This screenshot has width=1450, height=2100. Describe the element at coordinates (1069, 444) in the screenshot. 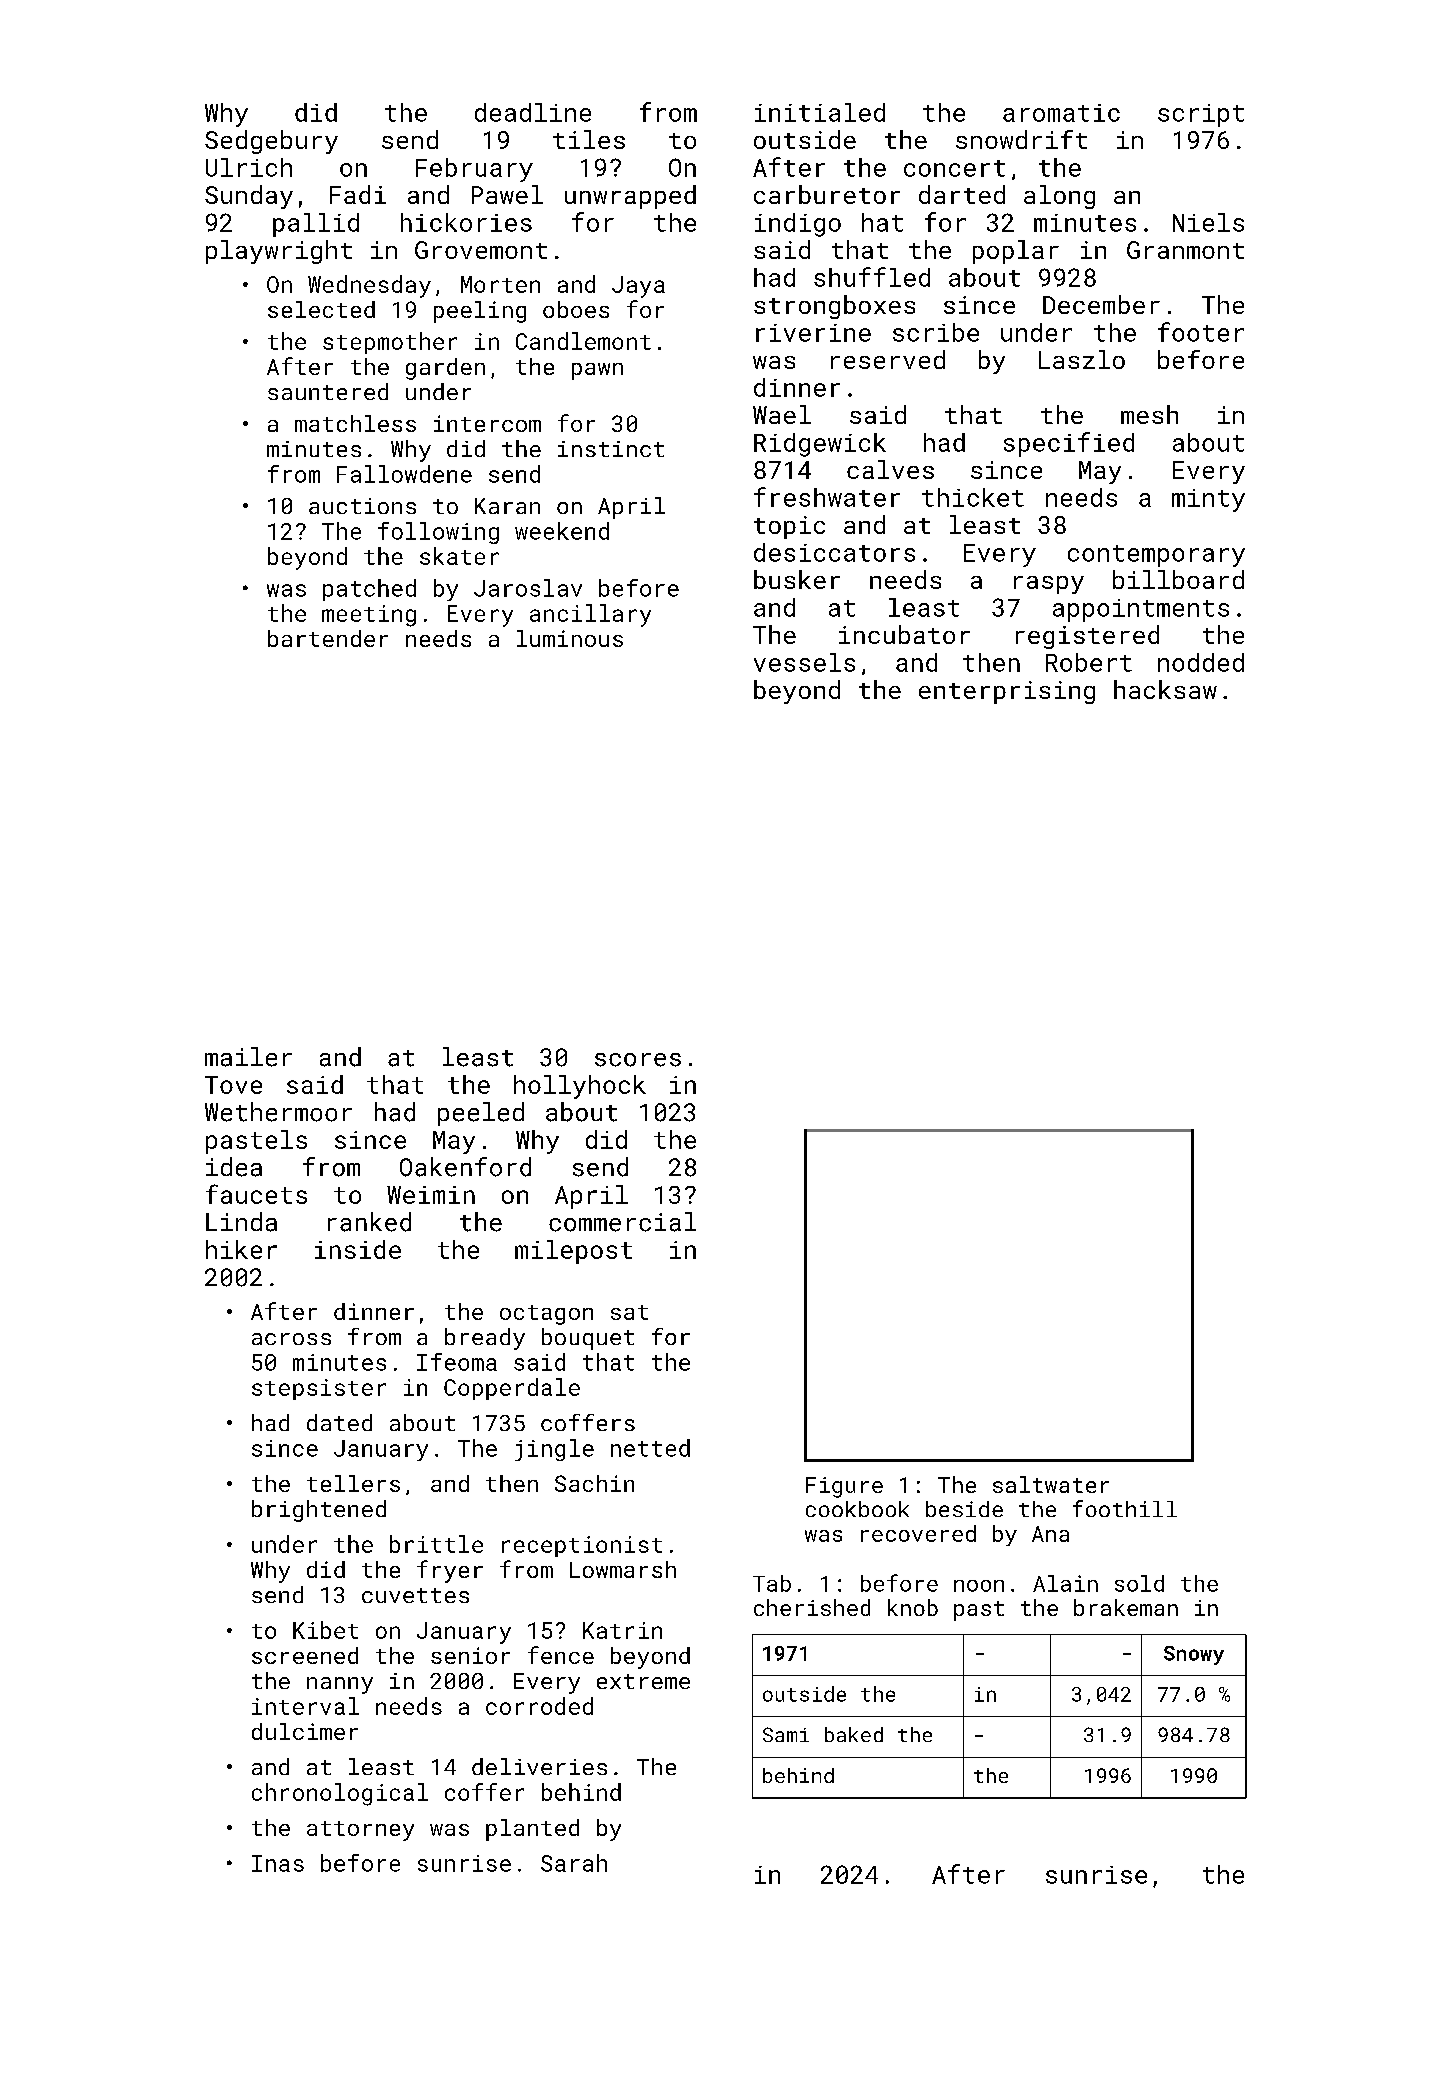

I see `specified` at that location.
